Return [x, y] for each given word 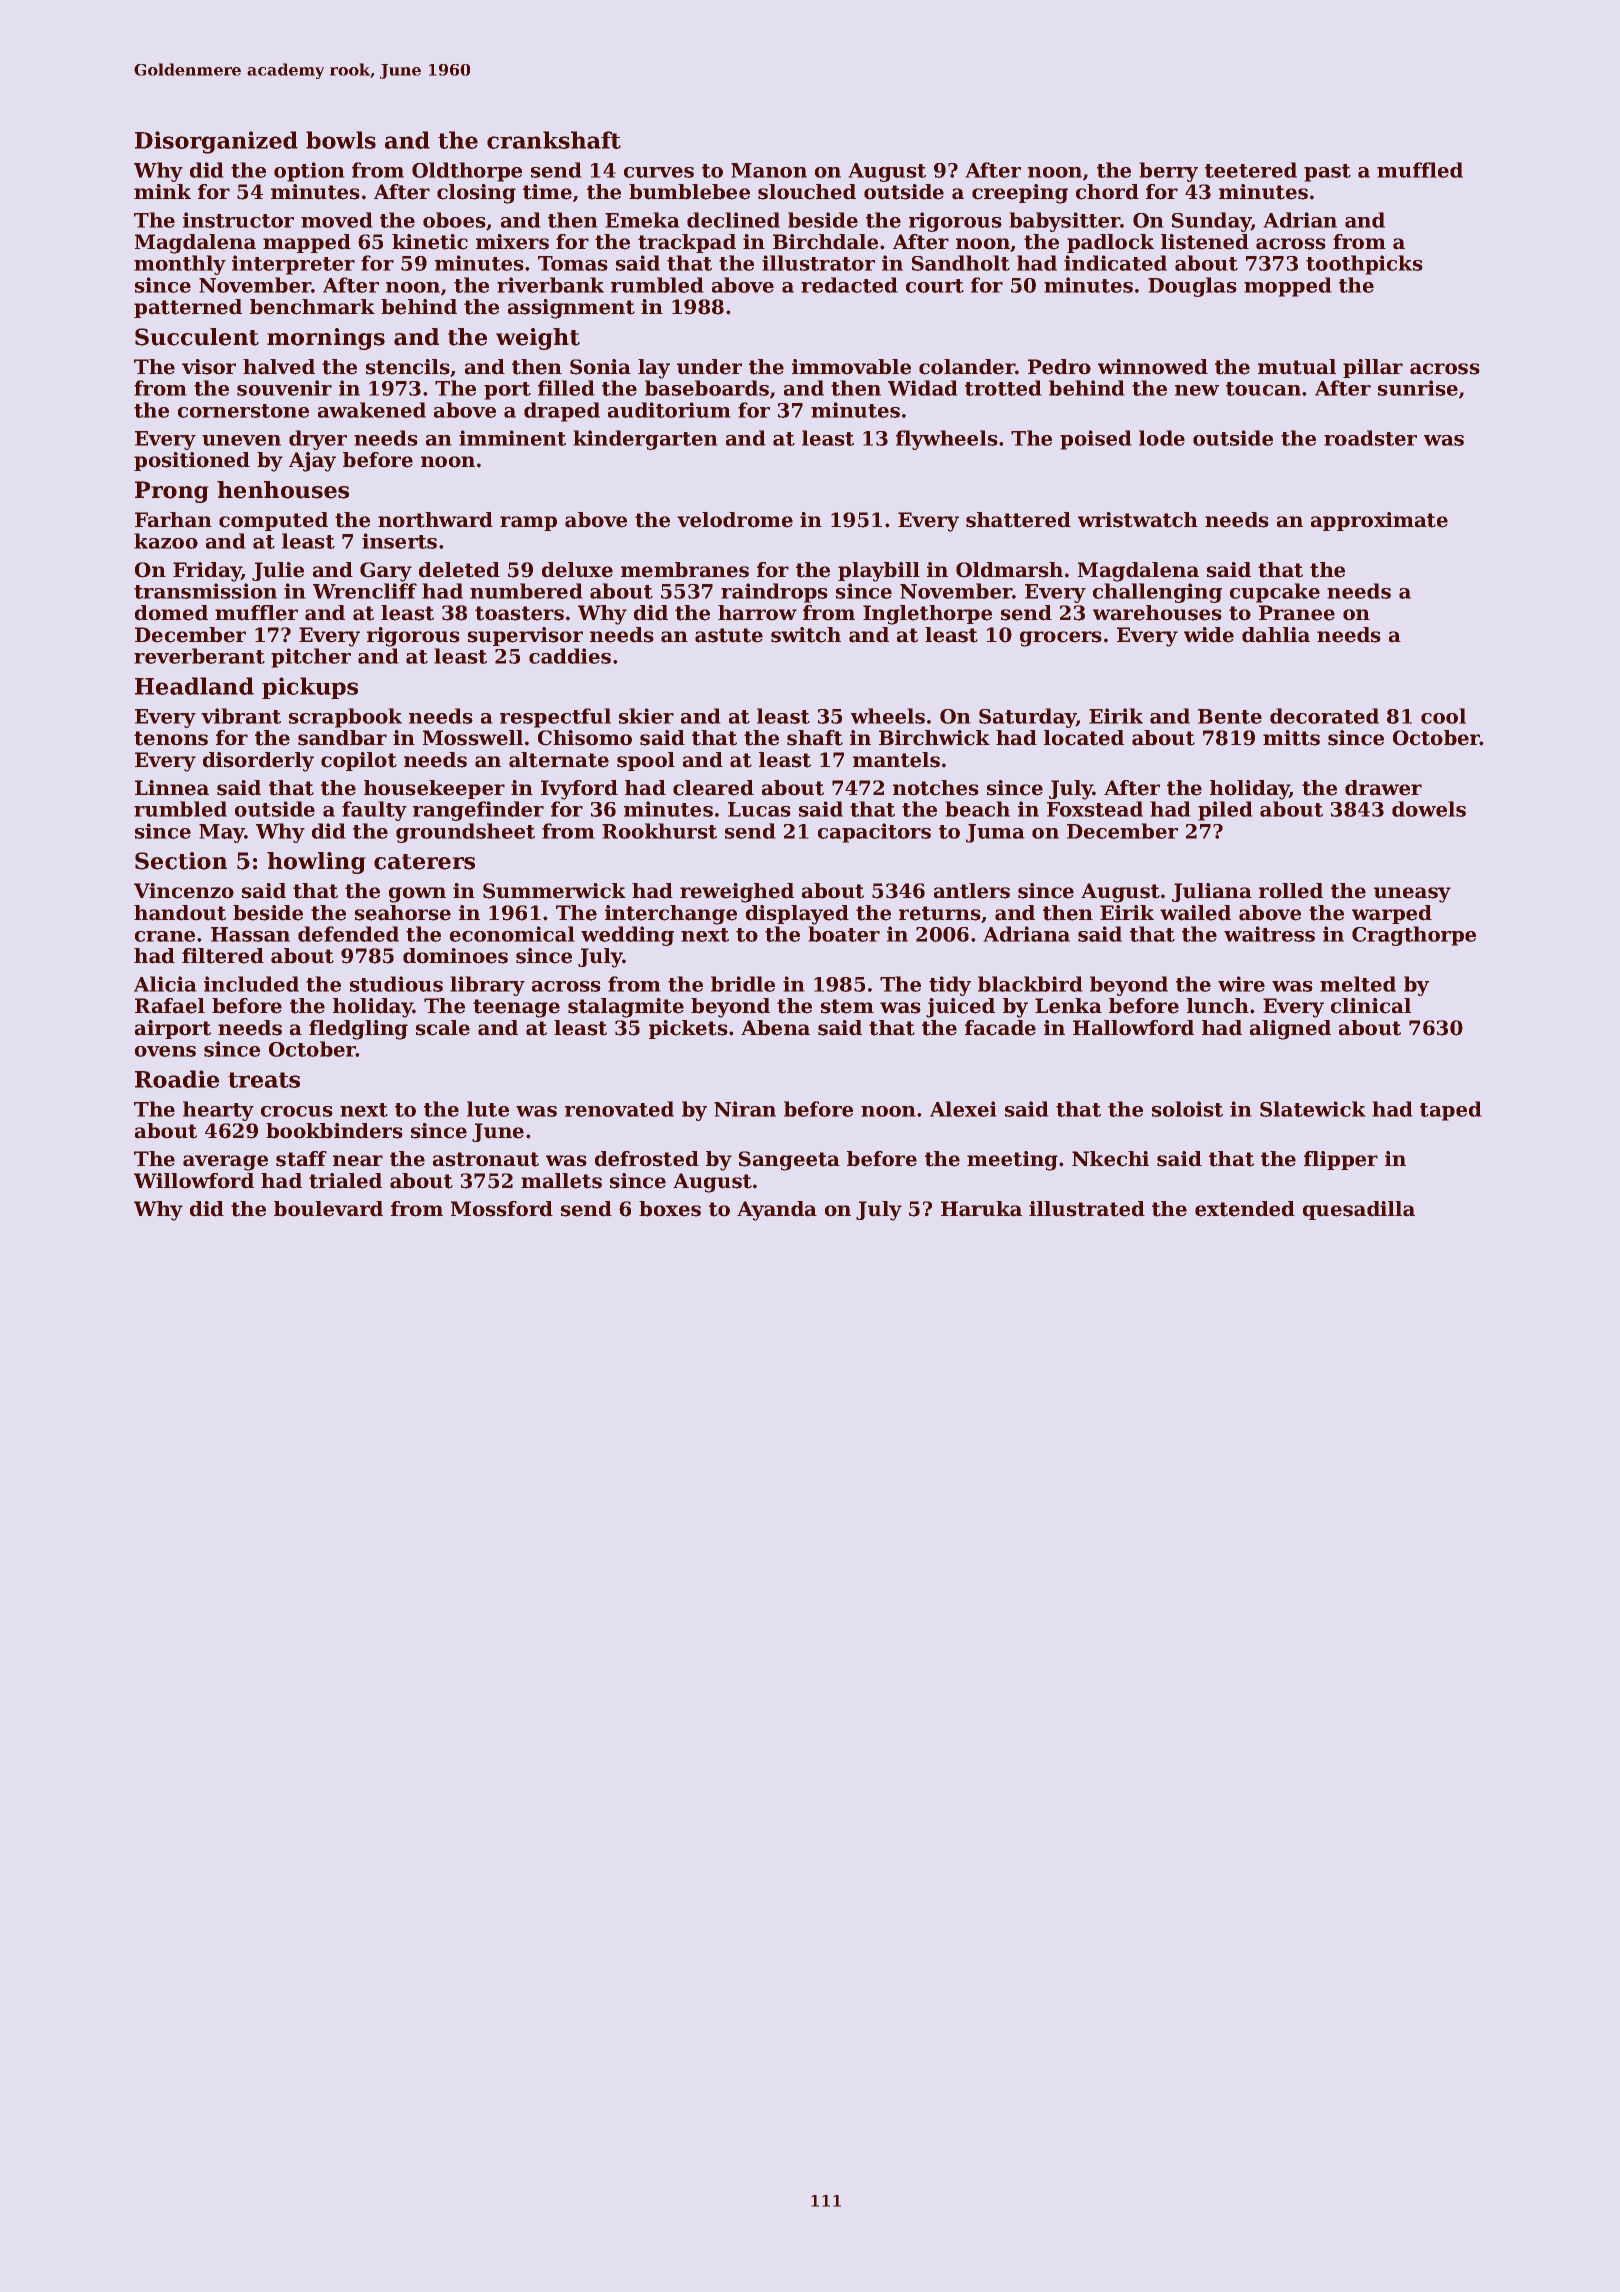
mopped [1288, 287]
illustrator [818, 263]
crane [165, 936]
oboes [454, 220]
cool [1443, 716]
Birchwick [934, 738]
